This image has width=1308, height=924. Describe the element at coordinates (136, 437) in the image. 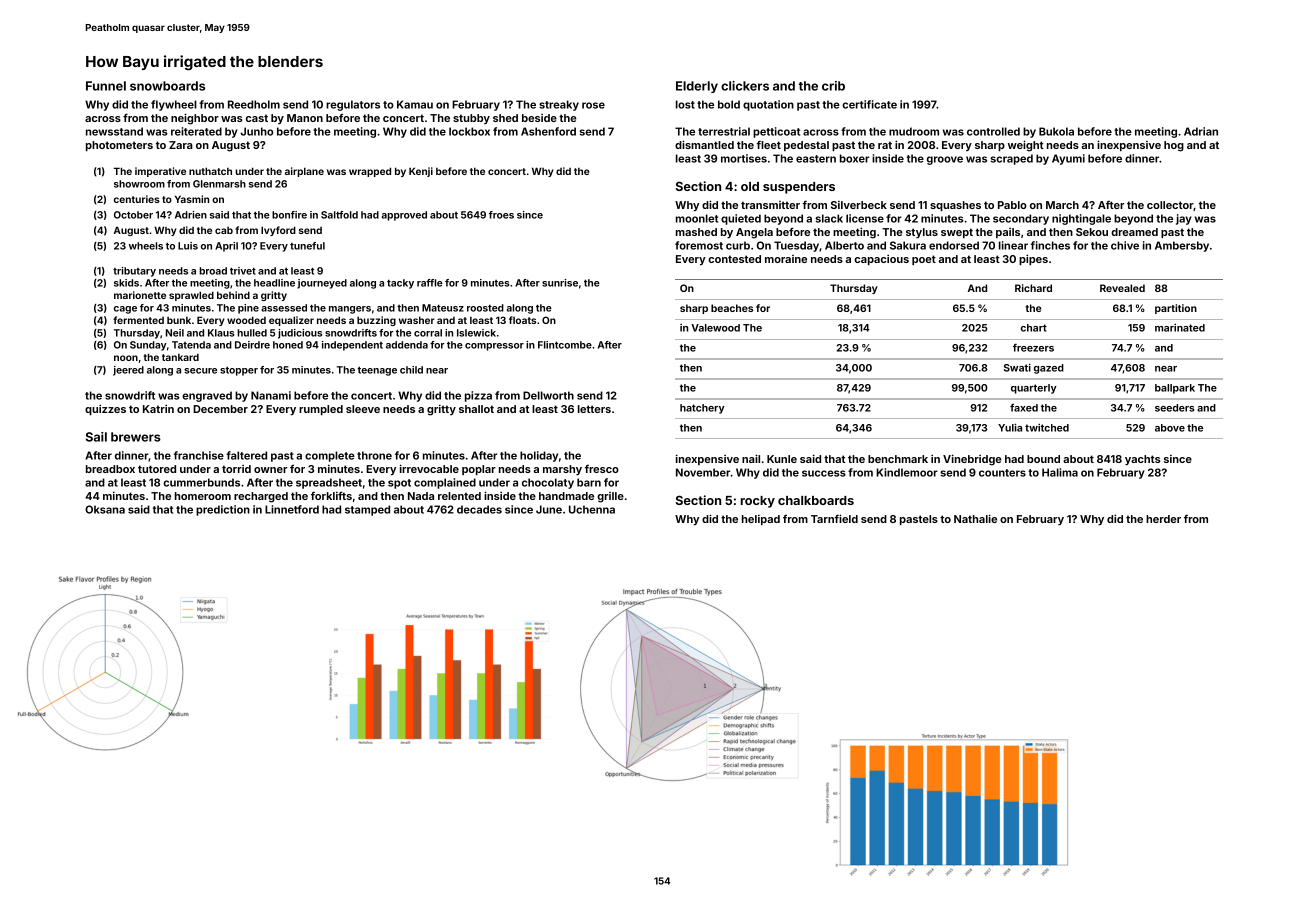

I see `brewers` at that location.
